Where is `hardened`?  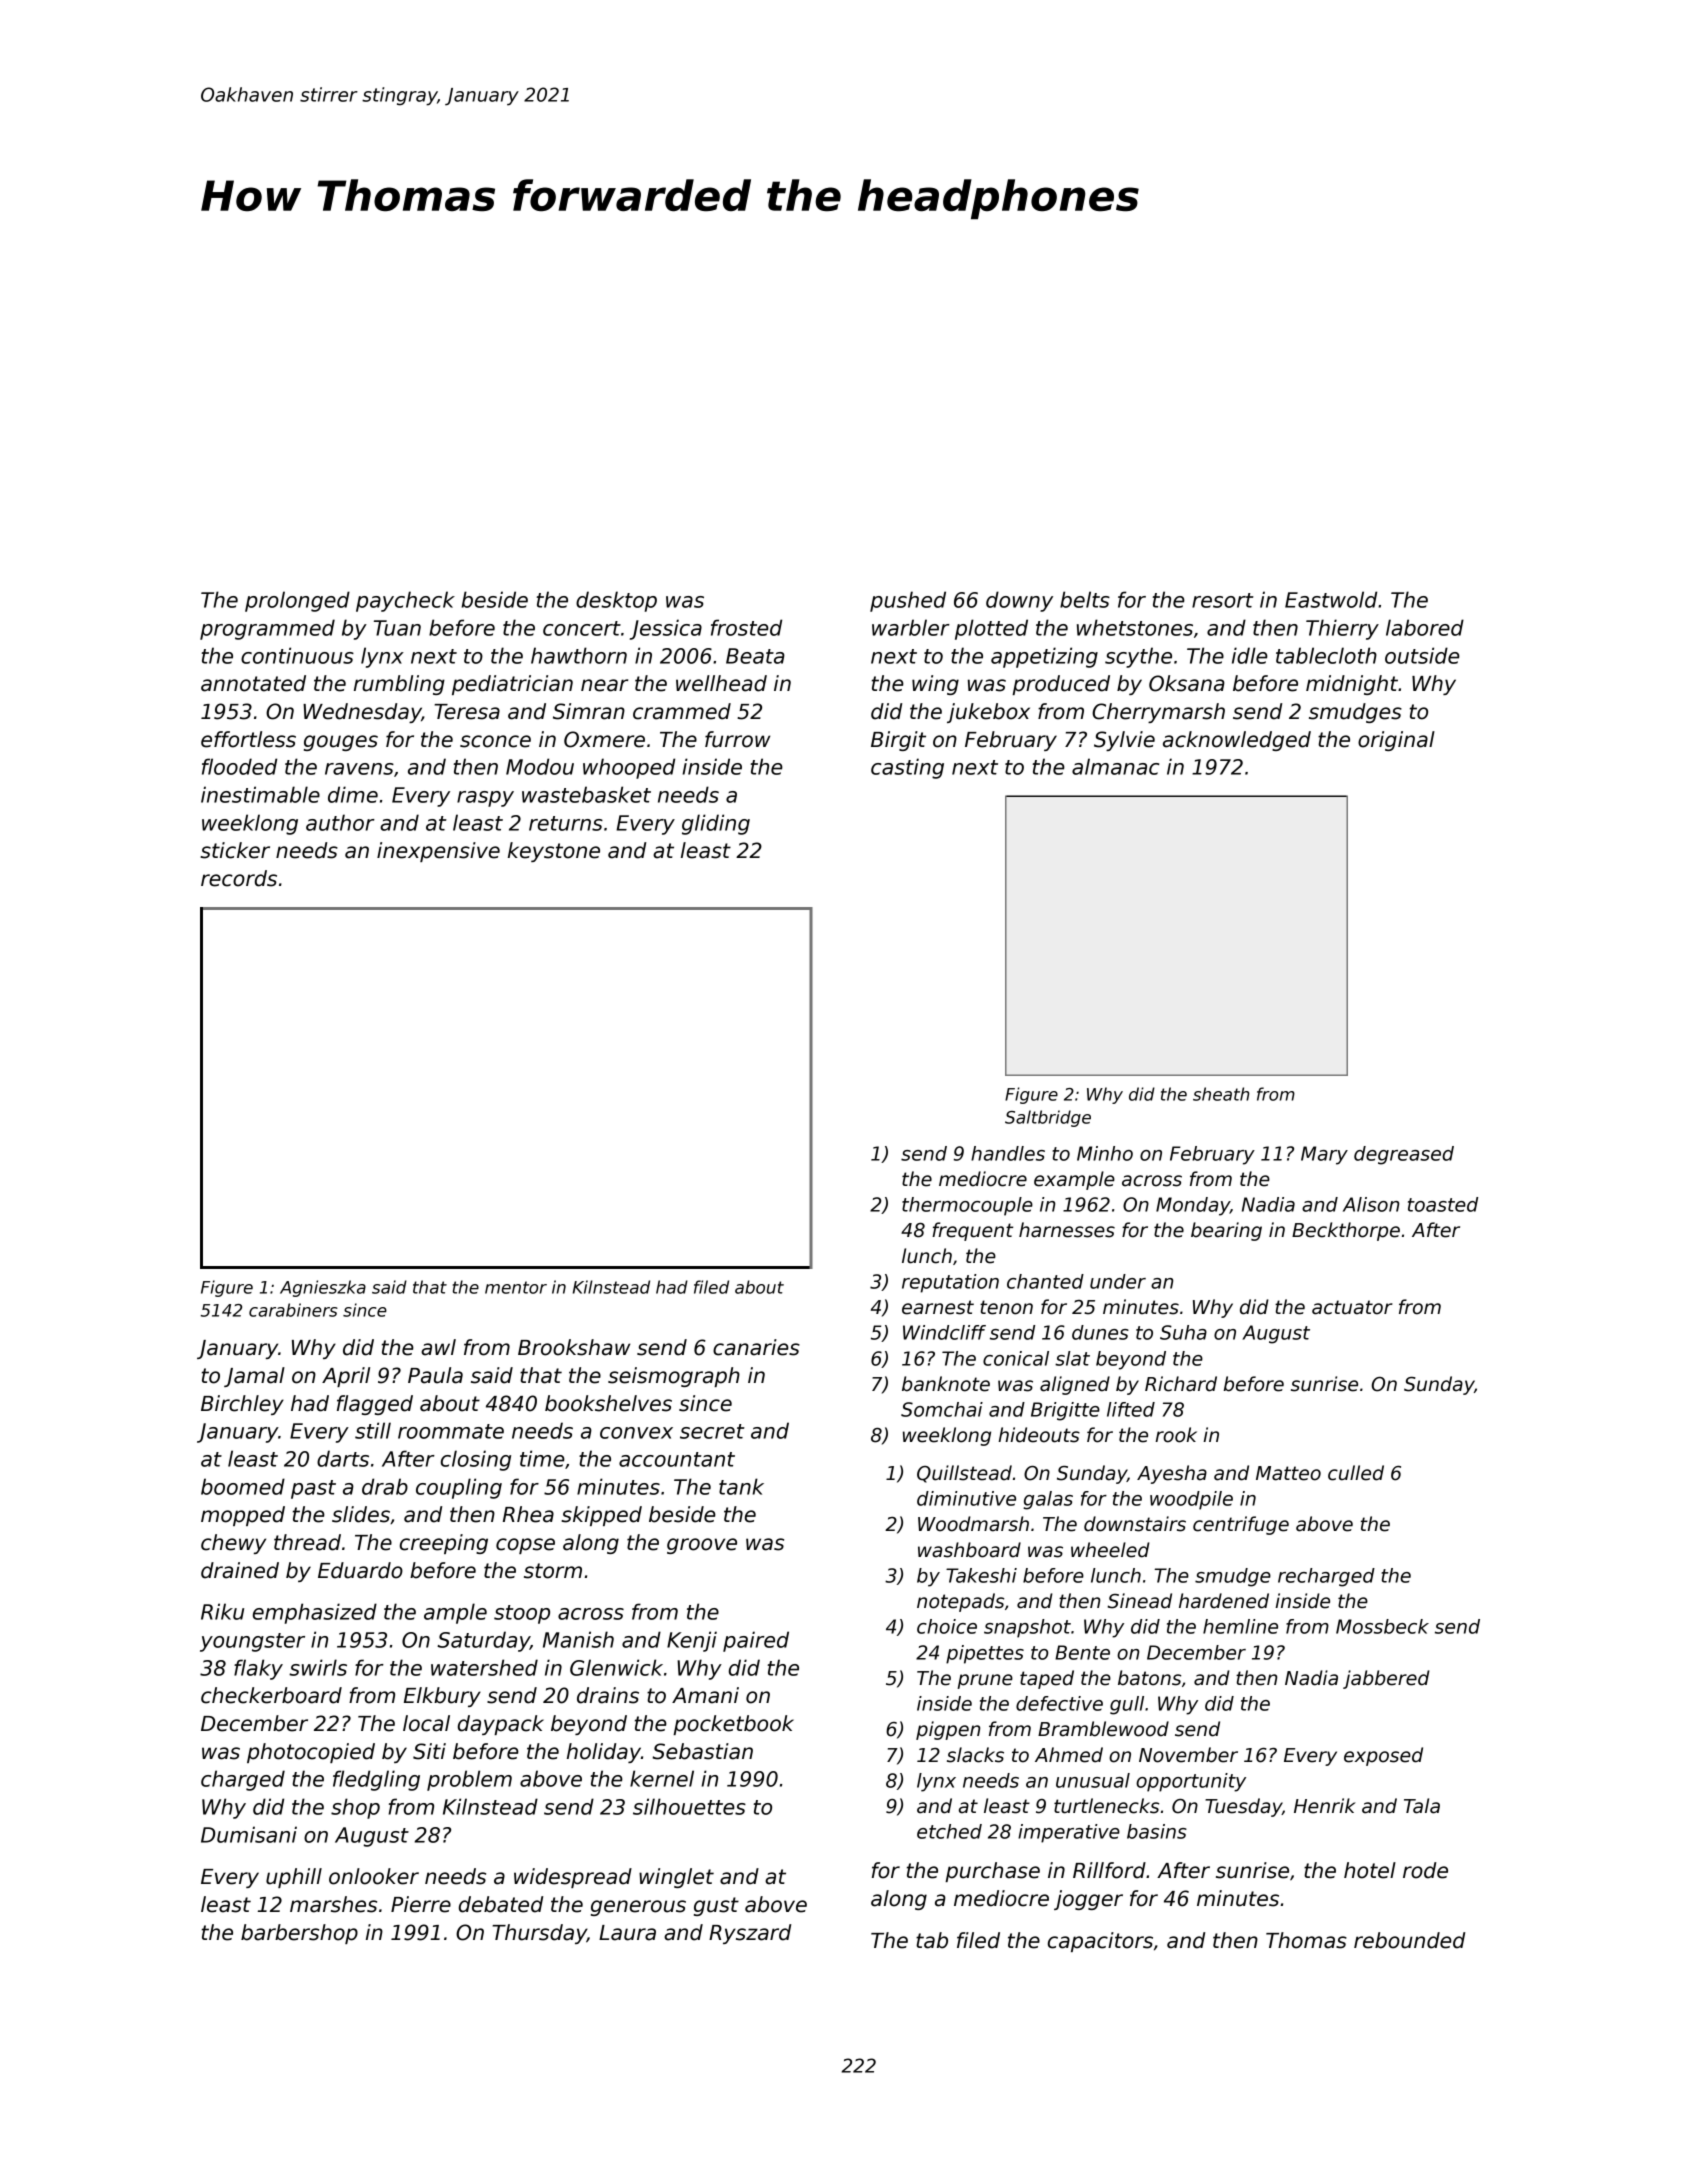
hardened is located at coordinates (1224, 1601).
